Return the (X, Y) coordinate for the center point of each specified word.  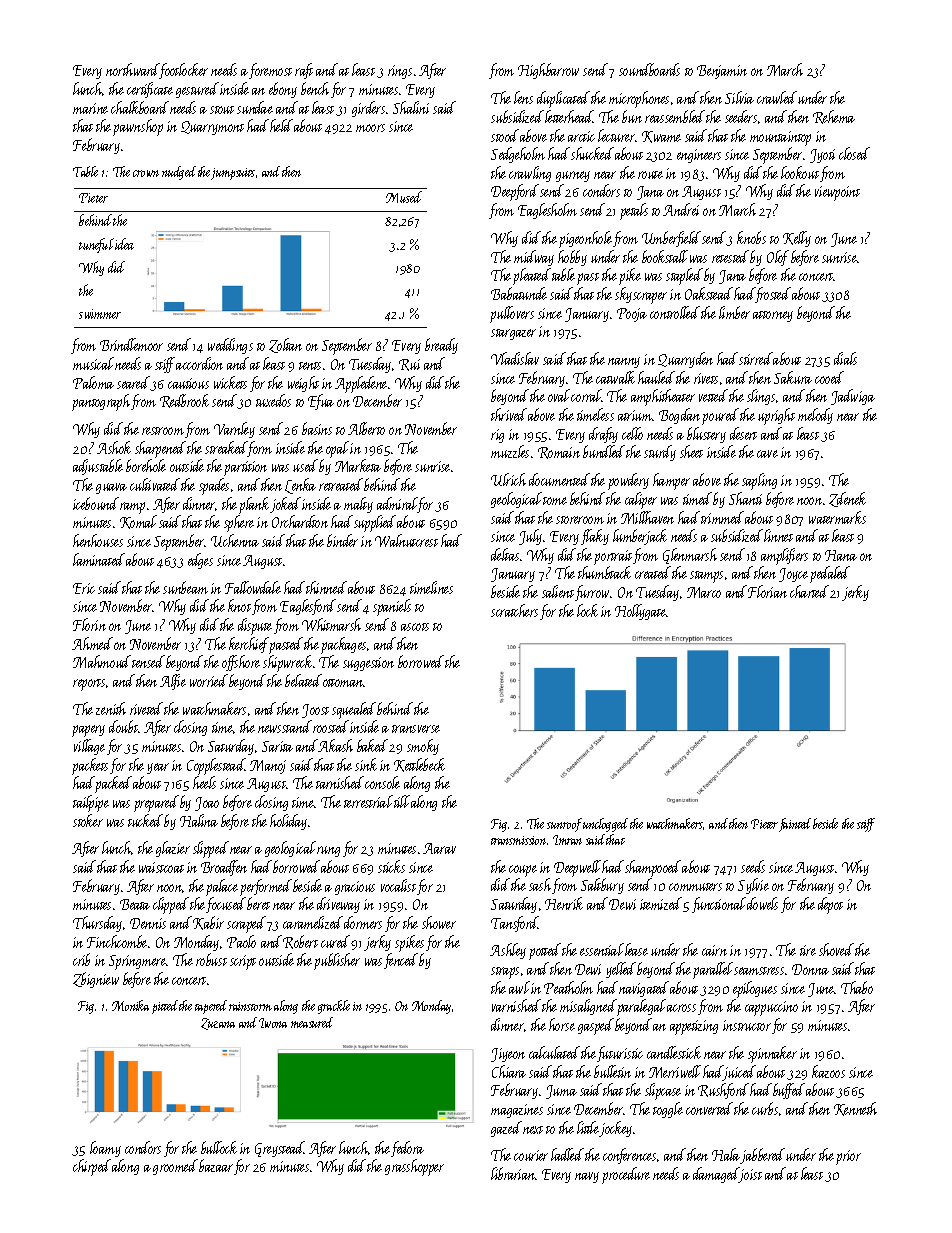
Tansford (514, 924)
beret (258, 903)
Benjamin (722, 72)
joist (751, 1175)
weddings (230, 346)
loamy (105, 1149)
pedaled (830, 574)
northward (133, 71)
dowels (762, 903)
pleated (532, 276)
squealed (354, 710)
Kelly (797, 239)
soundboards (649, 69)
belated (303, 680)
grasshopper (414, 1167)
